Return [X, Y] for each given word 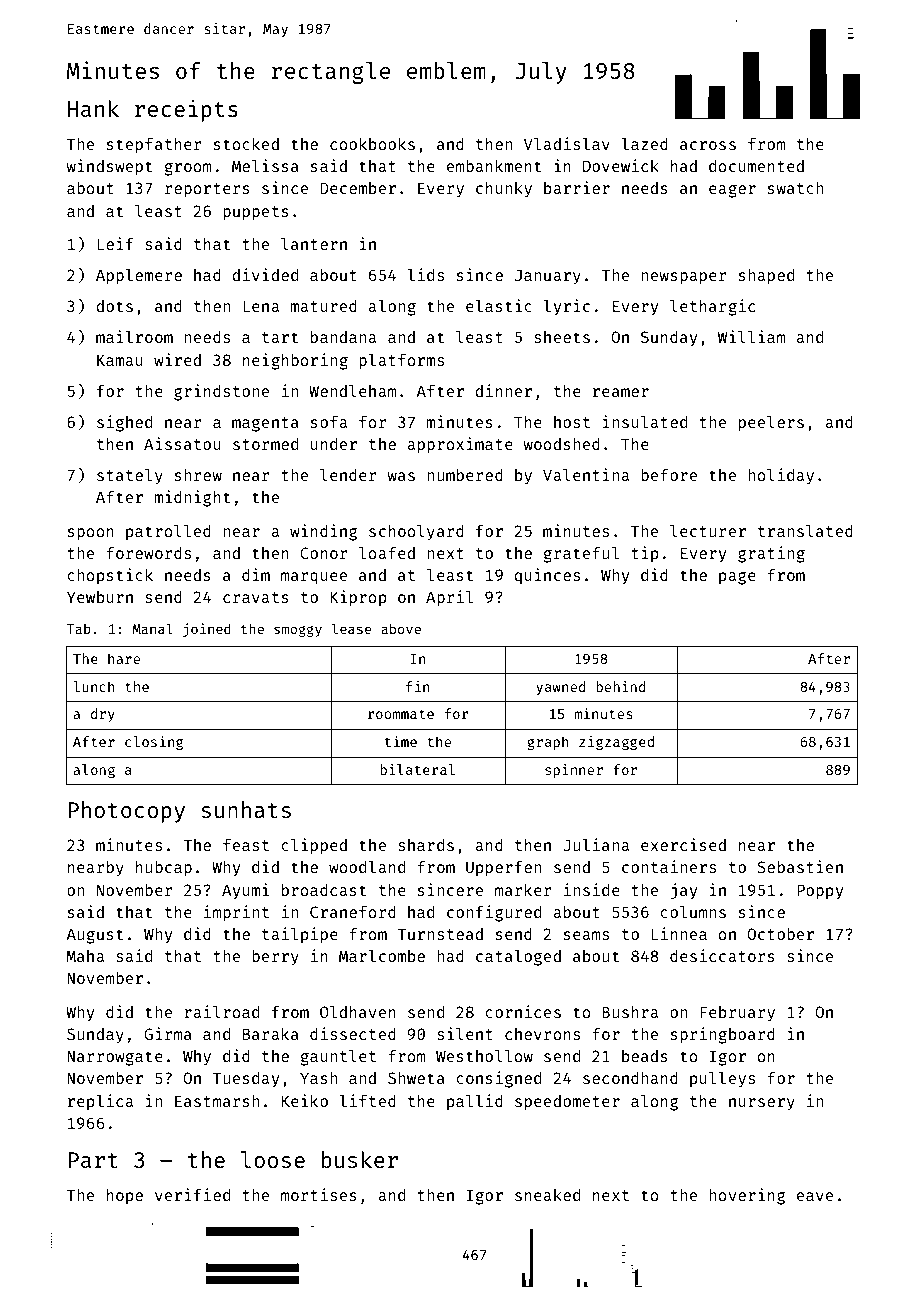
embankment [494, 166]
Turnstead [440, 934]
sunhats [246, 809]
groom [188, 169]
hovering [747, 1196]
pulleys [722, 1079]
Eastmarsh [217, 1101]
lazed [644, 143]
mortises [319, 1194]
